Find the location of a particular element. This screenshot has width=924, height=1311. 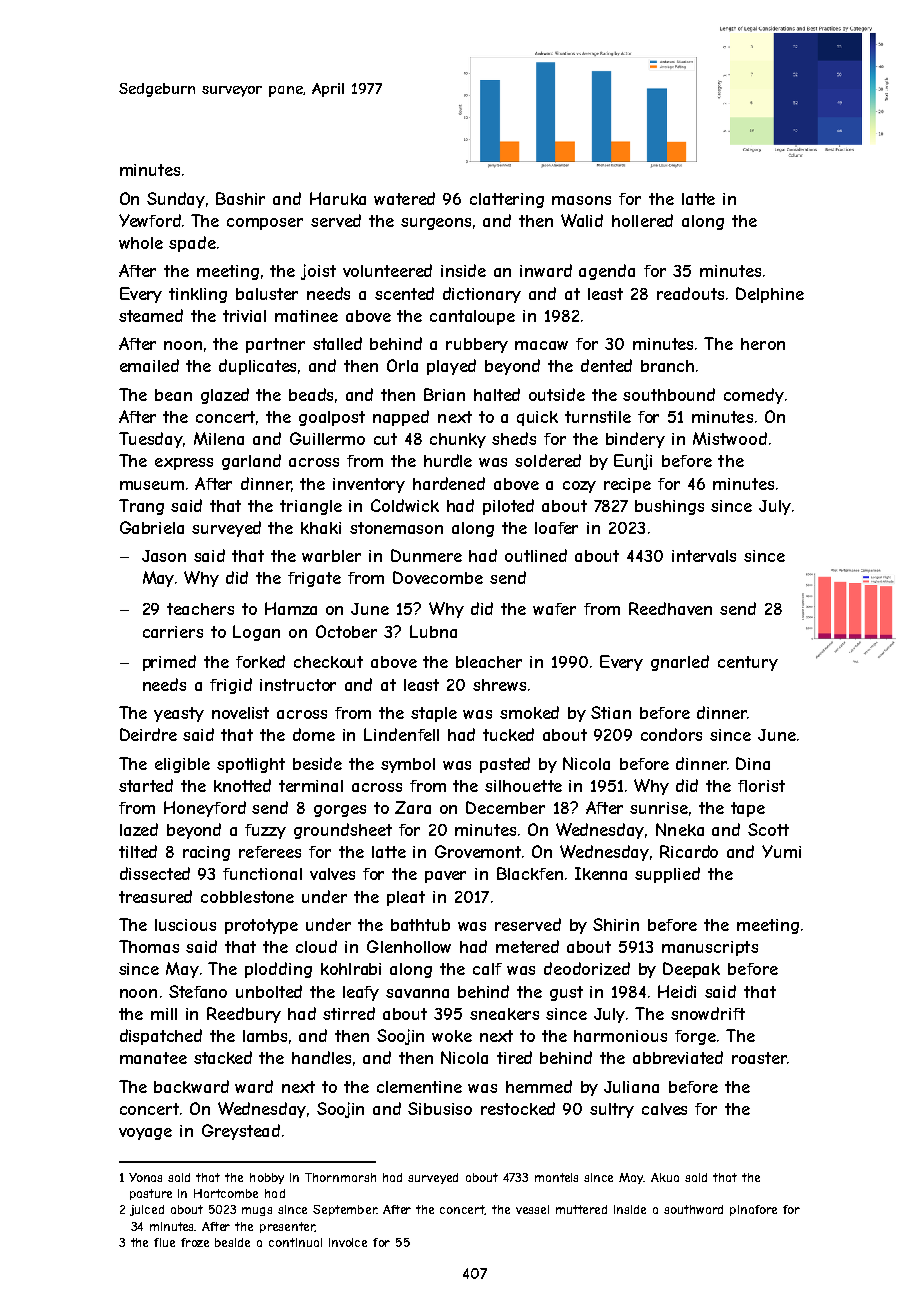

hollered is located at coordinates (642, 220).
